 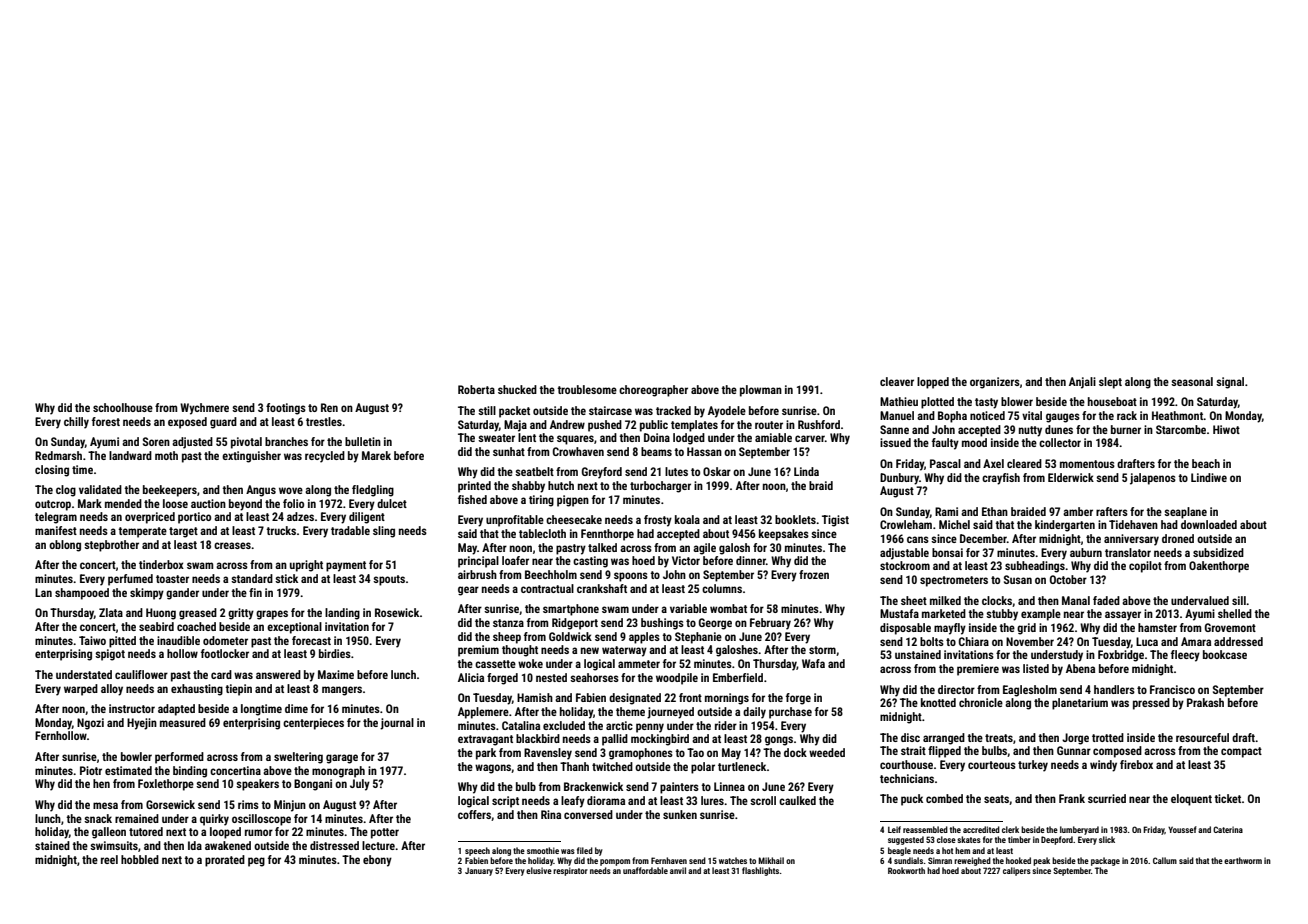 I want to click on cleaver, so click(x=897, y=381).
